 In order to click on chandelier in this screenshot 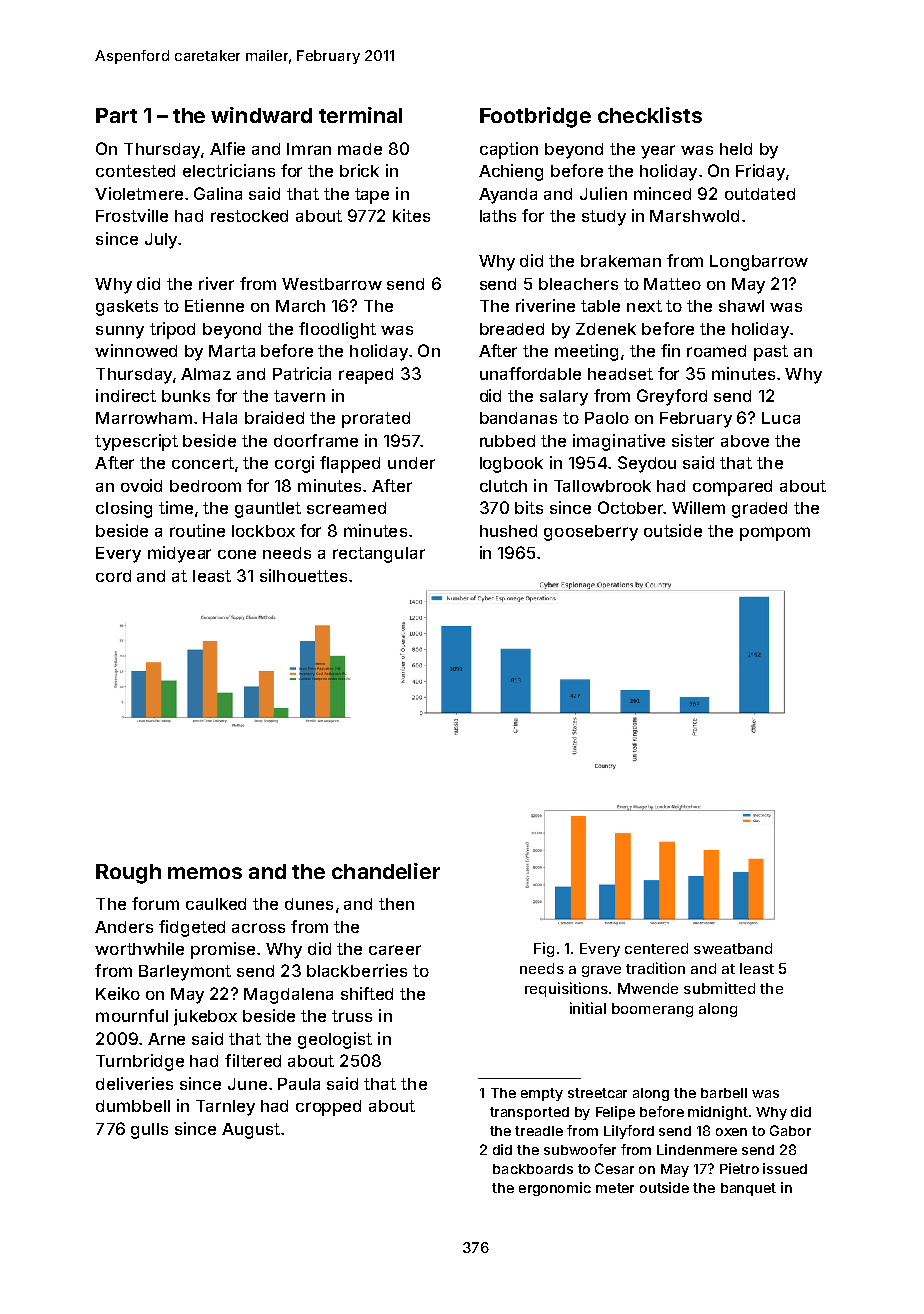, I will do `click(386, 871)`.
